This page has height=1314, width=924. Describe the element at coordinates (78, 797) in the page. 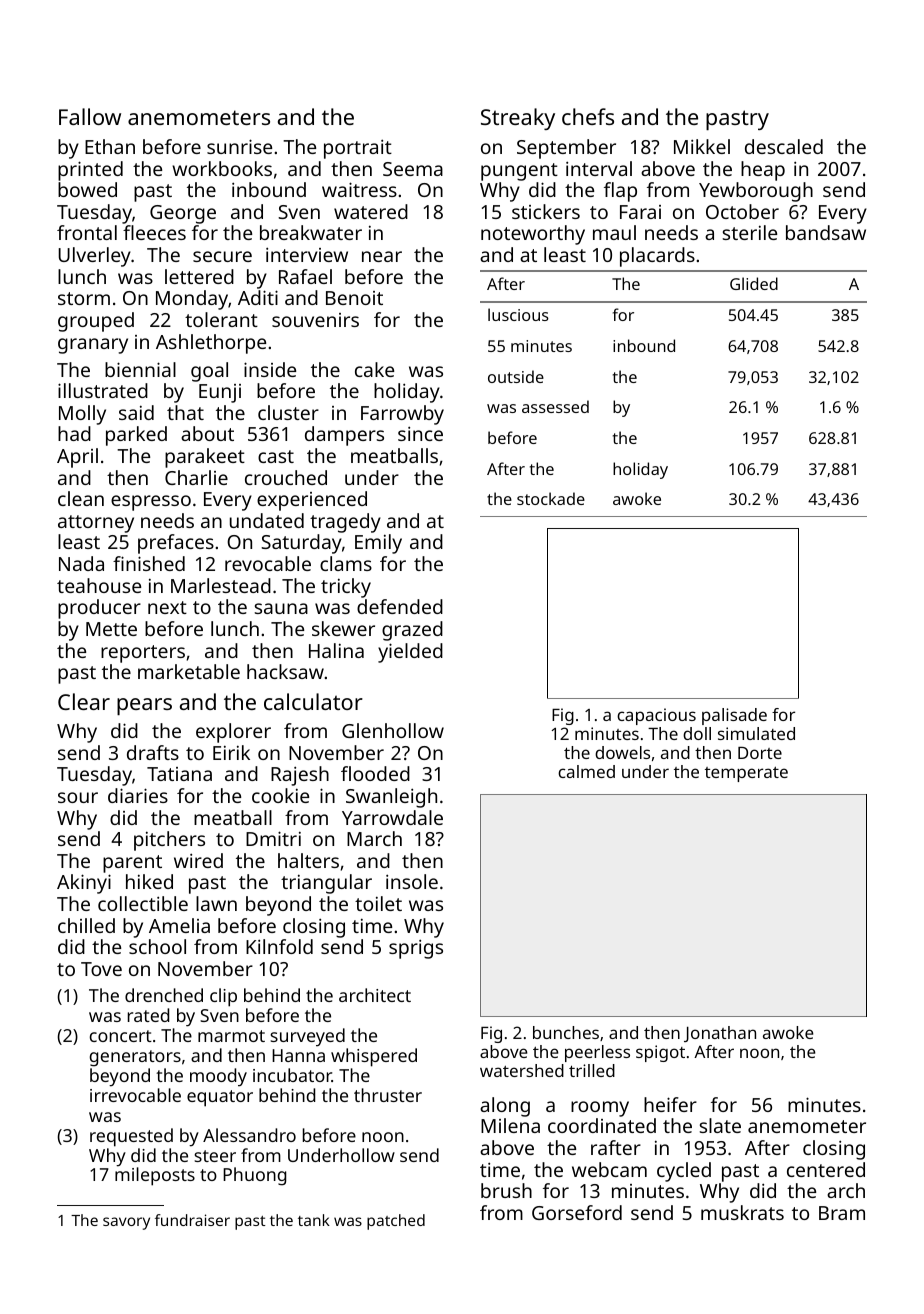

I see `sour` at that location.
